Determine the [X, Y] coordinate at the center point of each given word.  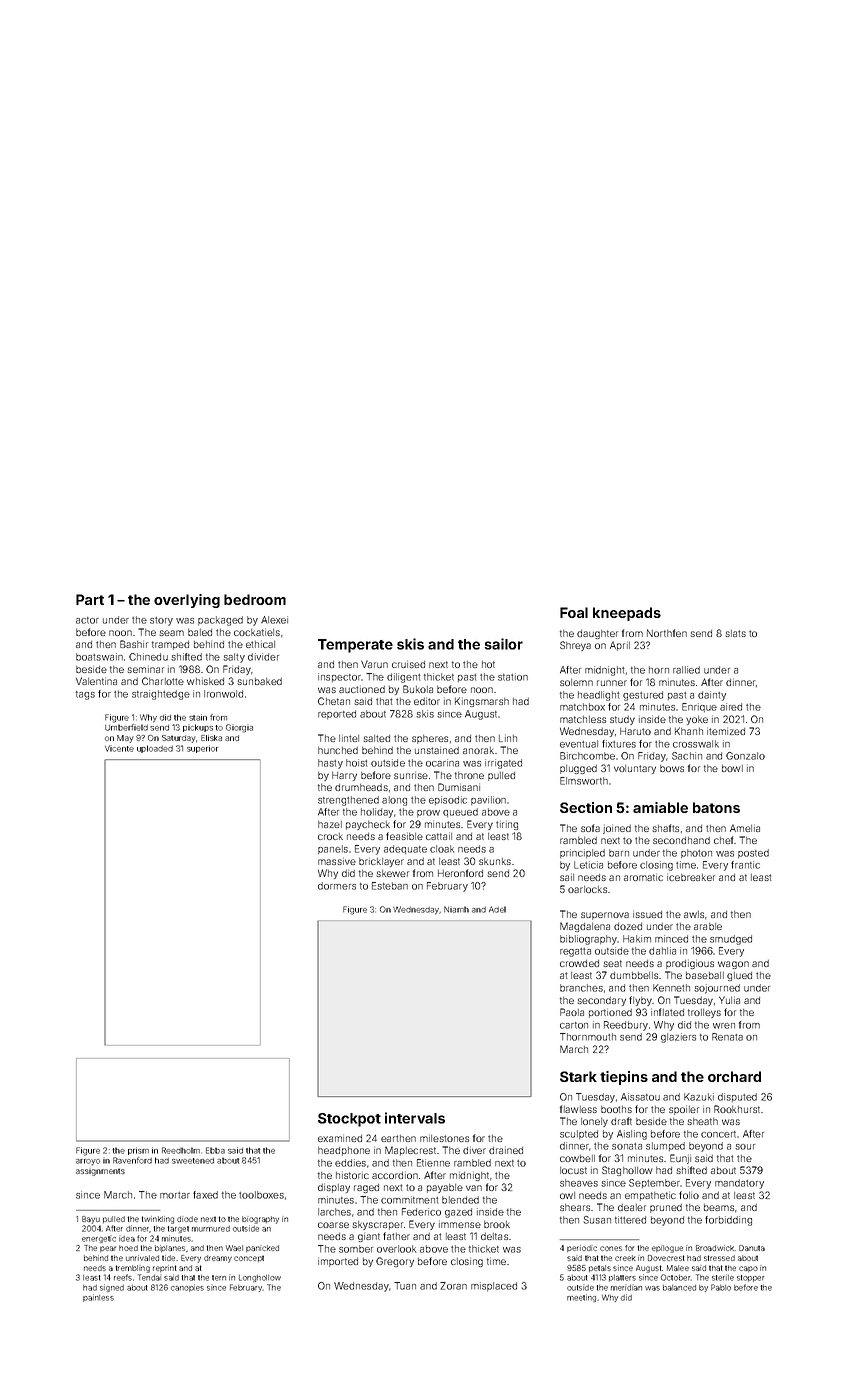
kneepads [627, 614]
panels [333, 849]
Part [90, 599]
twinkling [157, 1220]
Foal [574, 612]
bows [672, 768]
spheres [430, 739]
